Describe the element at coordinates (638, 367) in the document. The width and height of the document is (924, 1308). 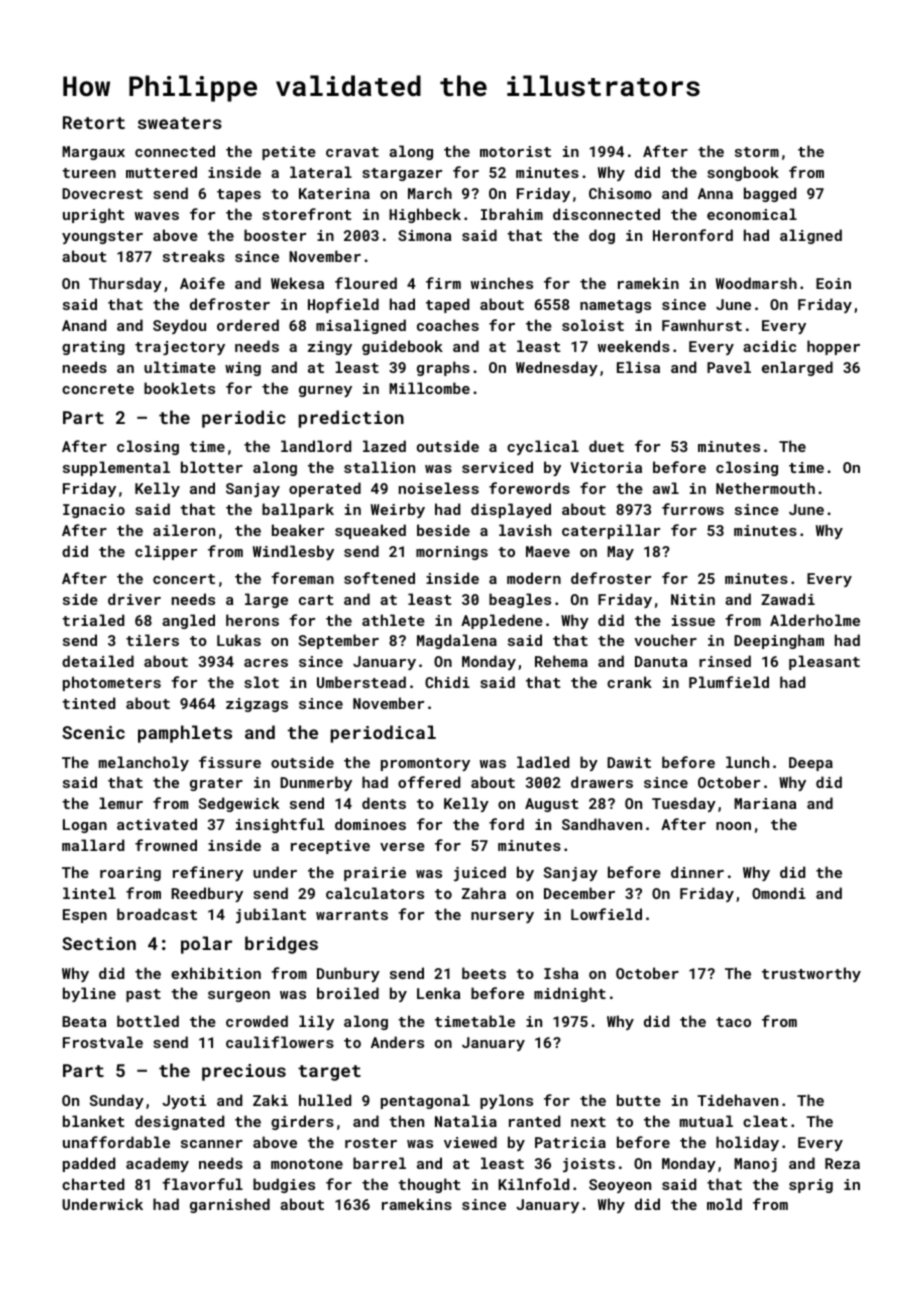
I see `Elisa` at that location.
